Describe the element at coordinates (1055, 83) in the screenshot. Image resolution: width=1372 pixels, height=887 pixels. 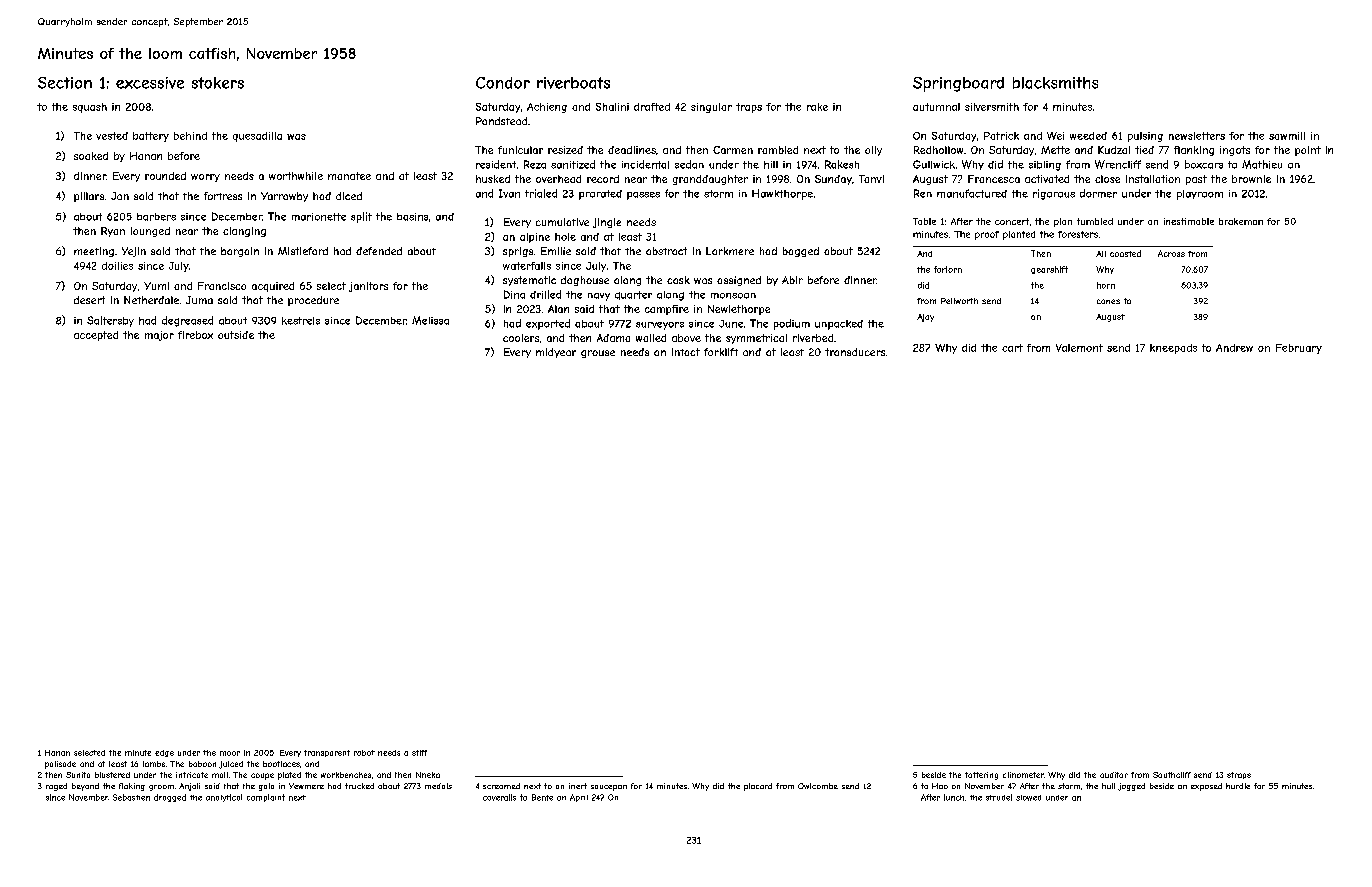
I see `blacksmiths` at that location.
